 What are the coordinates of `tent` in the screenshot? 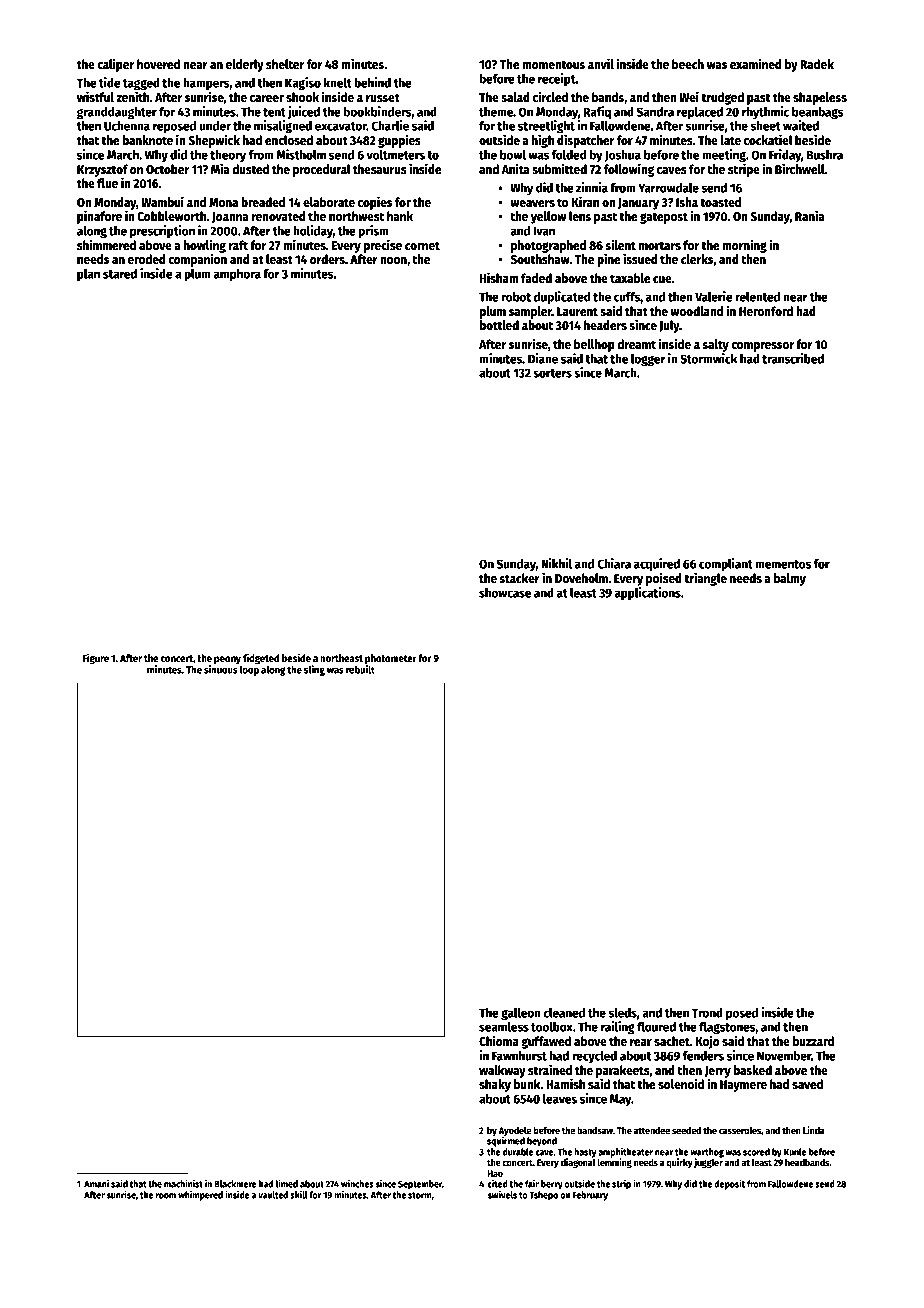 It's located at (274, 112).
